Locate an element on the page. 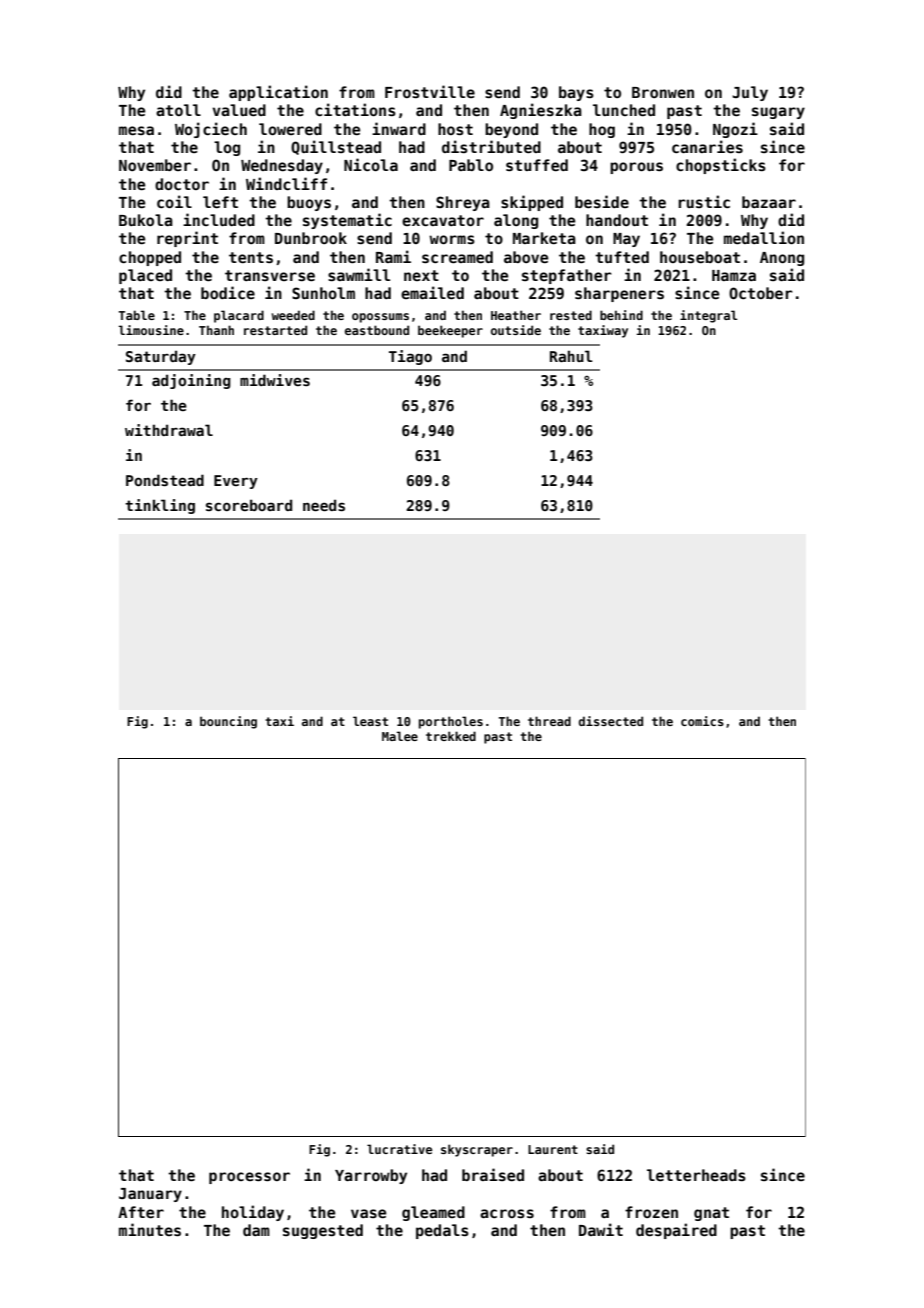  pedals is located at coordinates (442, 1231).
